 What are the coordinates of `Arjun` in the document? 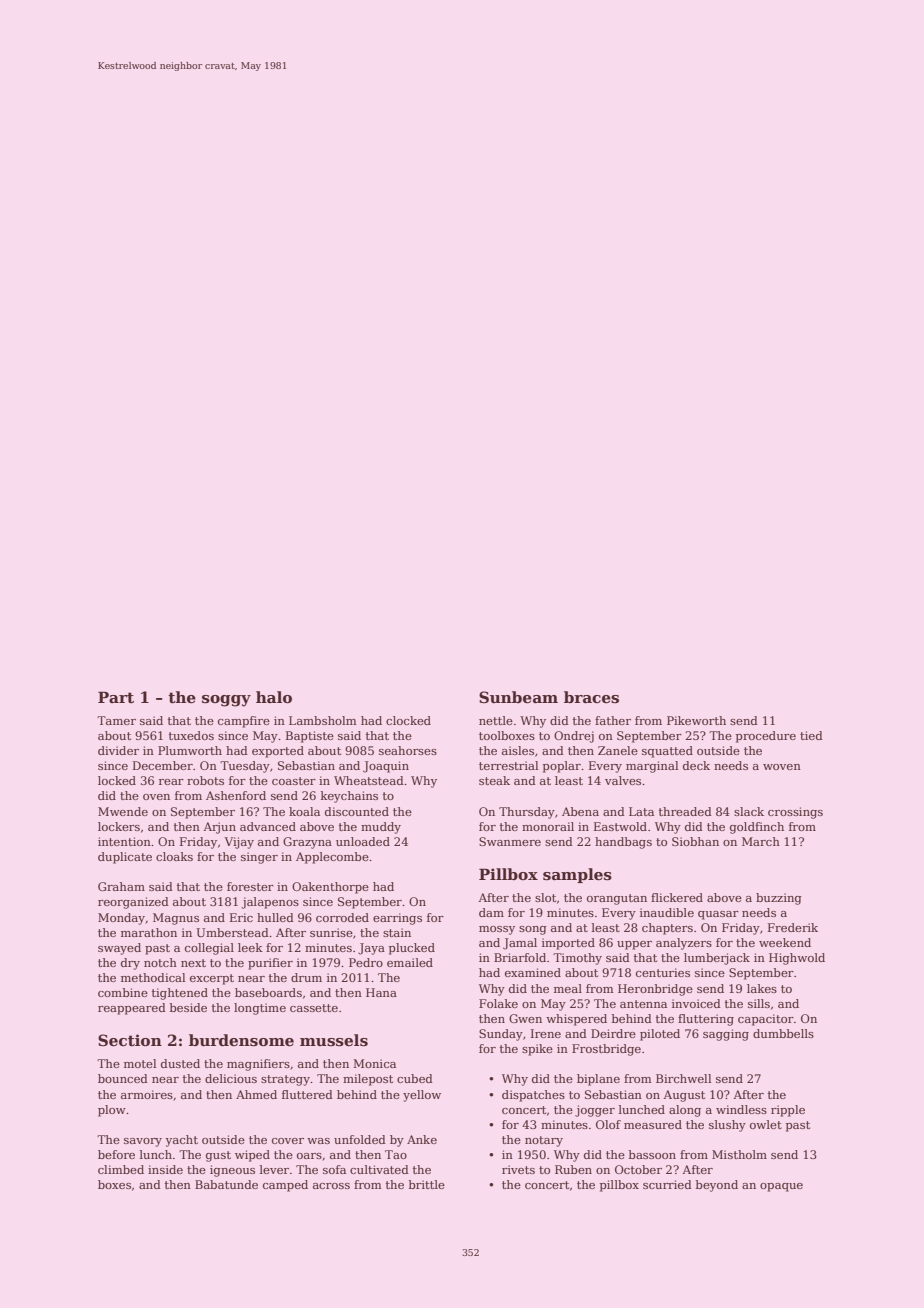 It's located at (219, 828).
